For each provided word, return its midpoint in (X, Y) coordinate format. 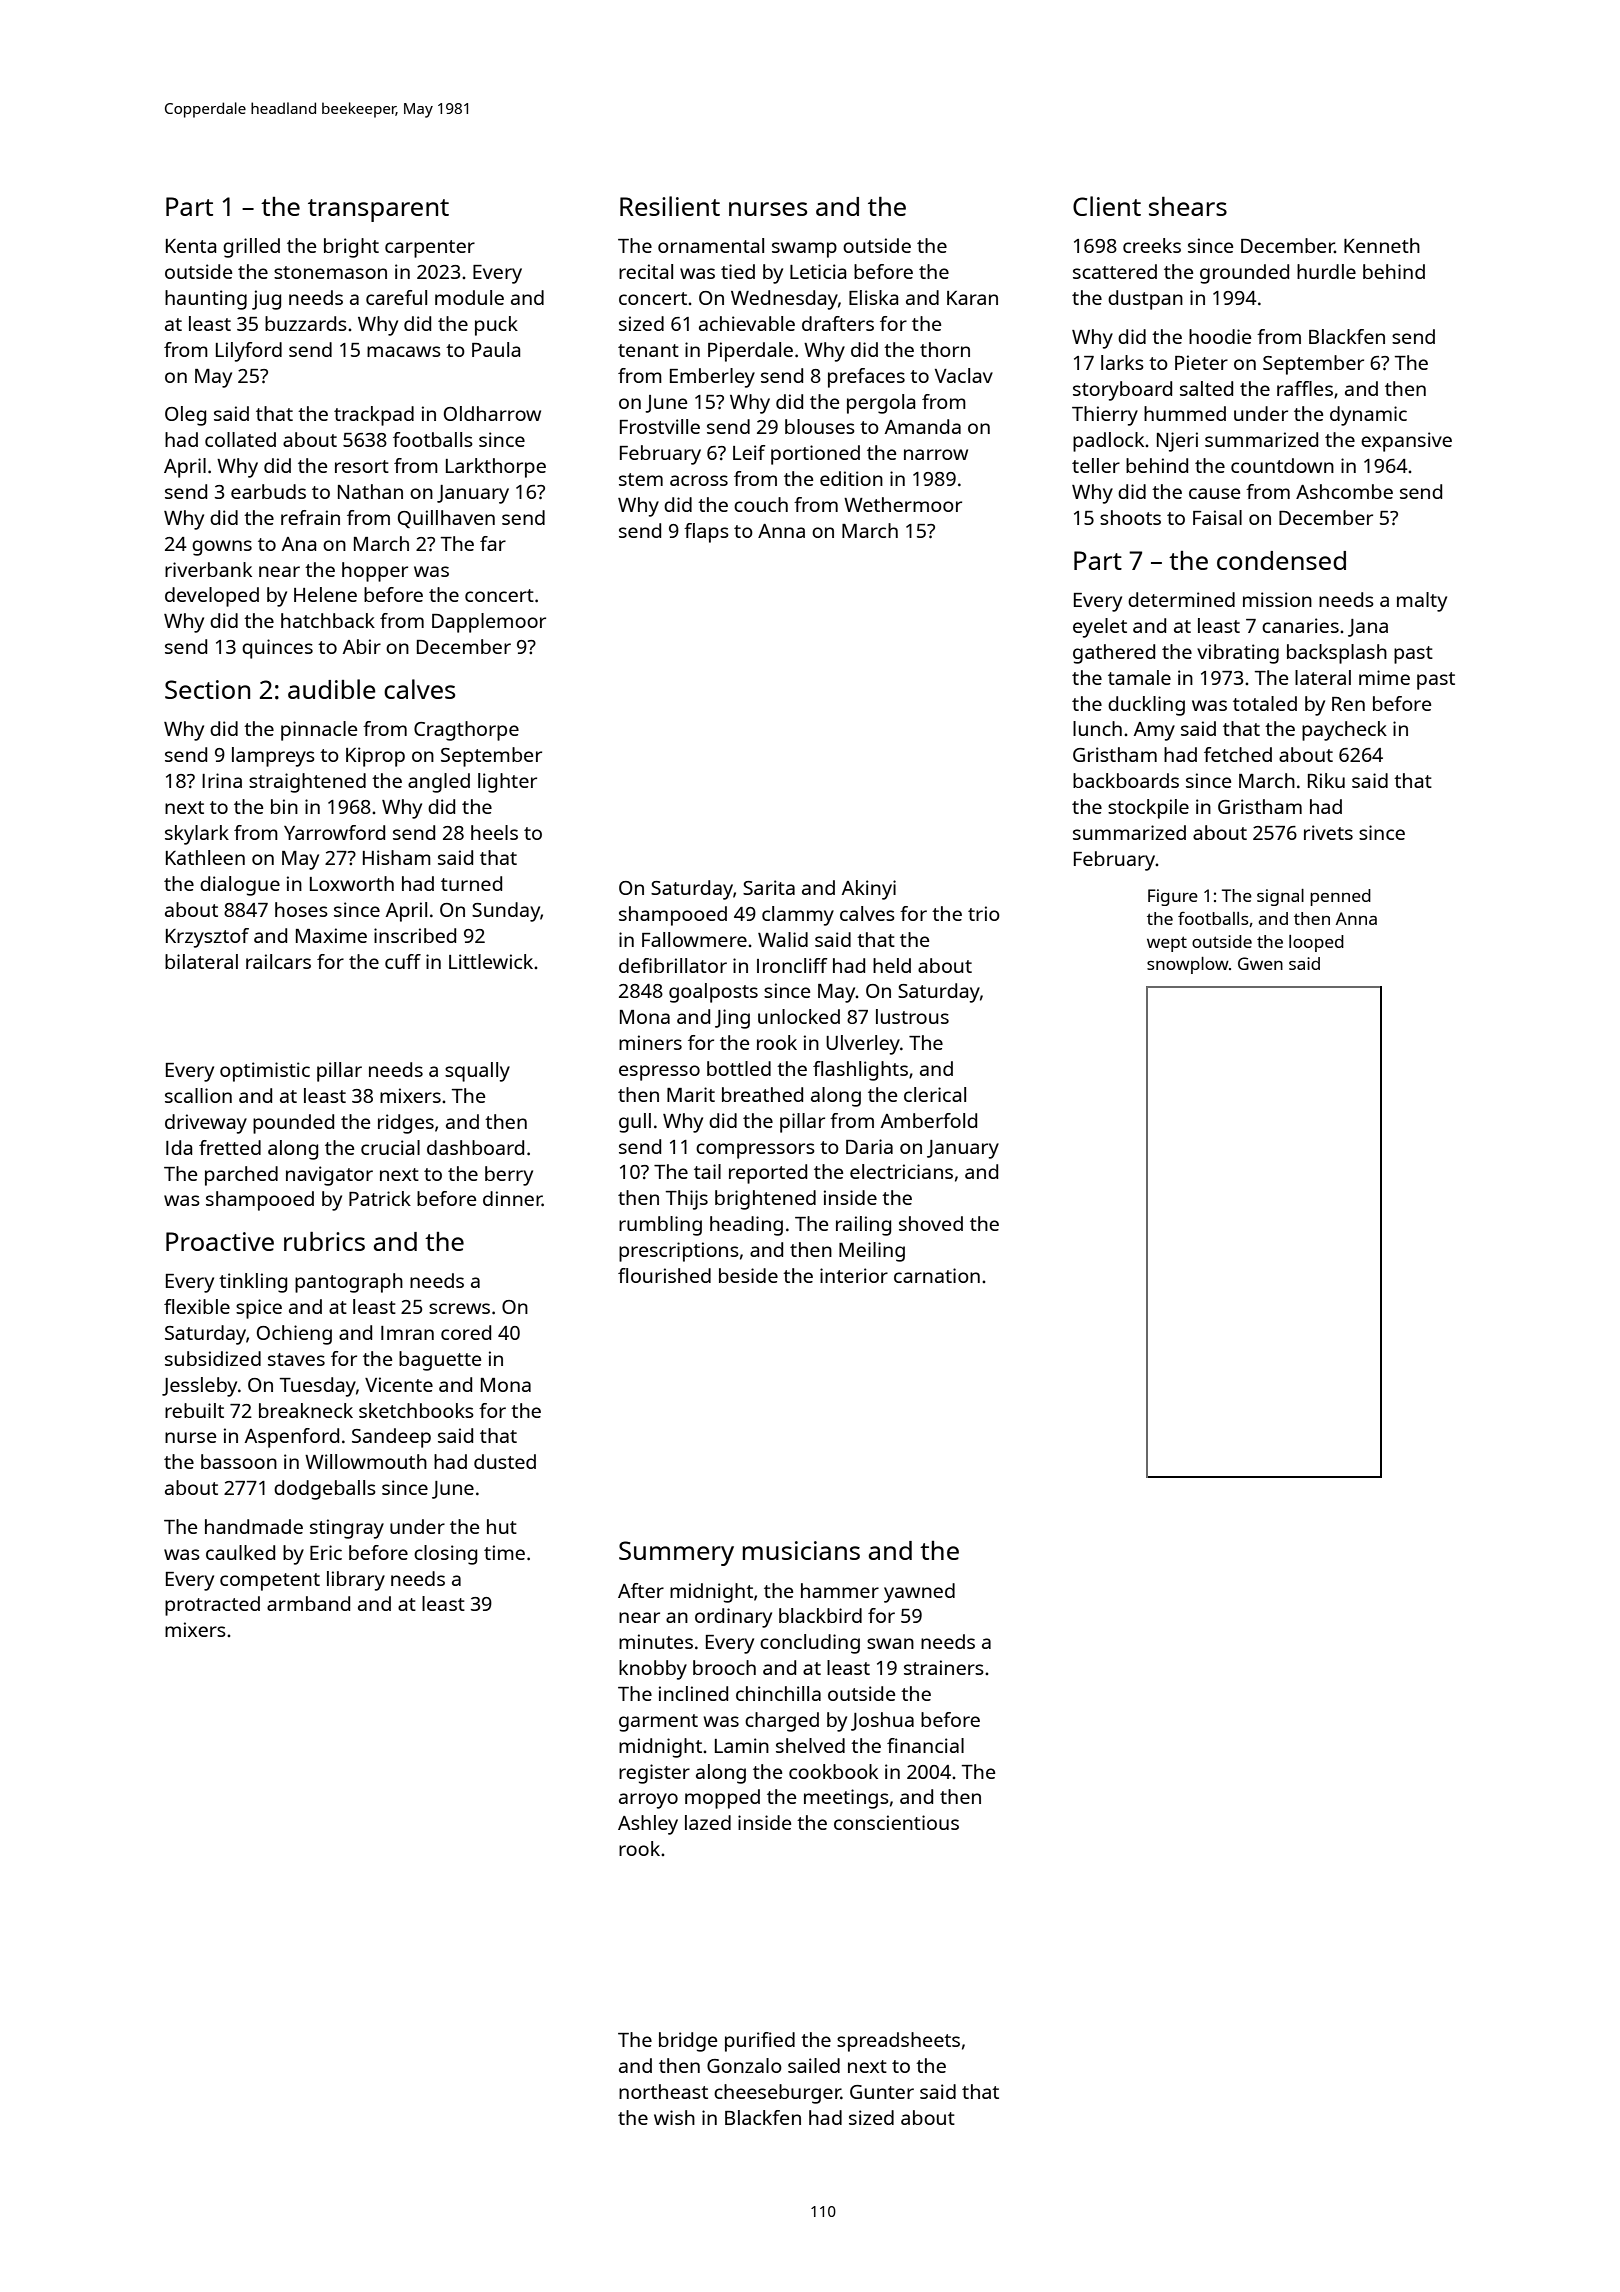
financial (925, 1745)
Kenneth (1382, 245)
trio (984, 913)
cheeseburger (777, 2094)
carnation (937, 1275)
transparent (378, 210)
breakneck (306, 1410)
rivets (1328, 832)
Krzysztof (207, 938)
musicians (801, 1550)
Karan (972, 298)
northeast (663, 2091)
